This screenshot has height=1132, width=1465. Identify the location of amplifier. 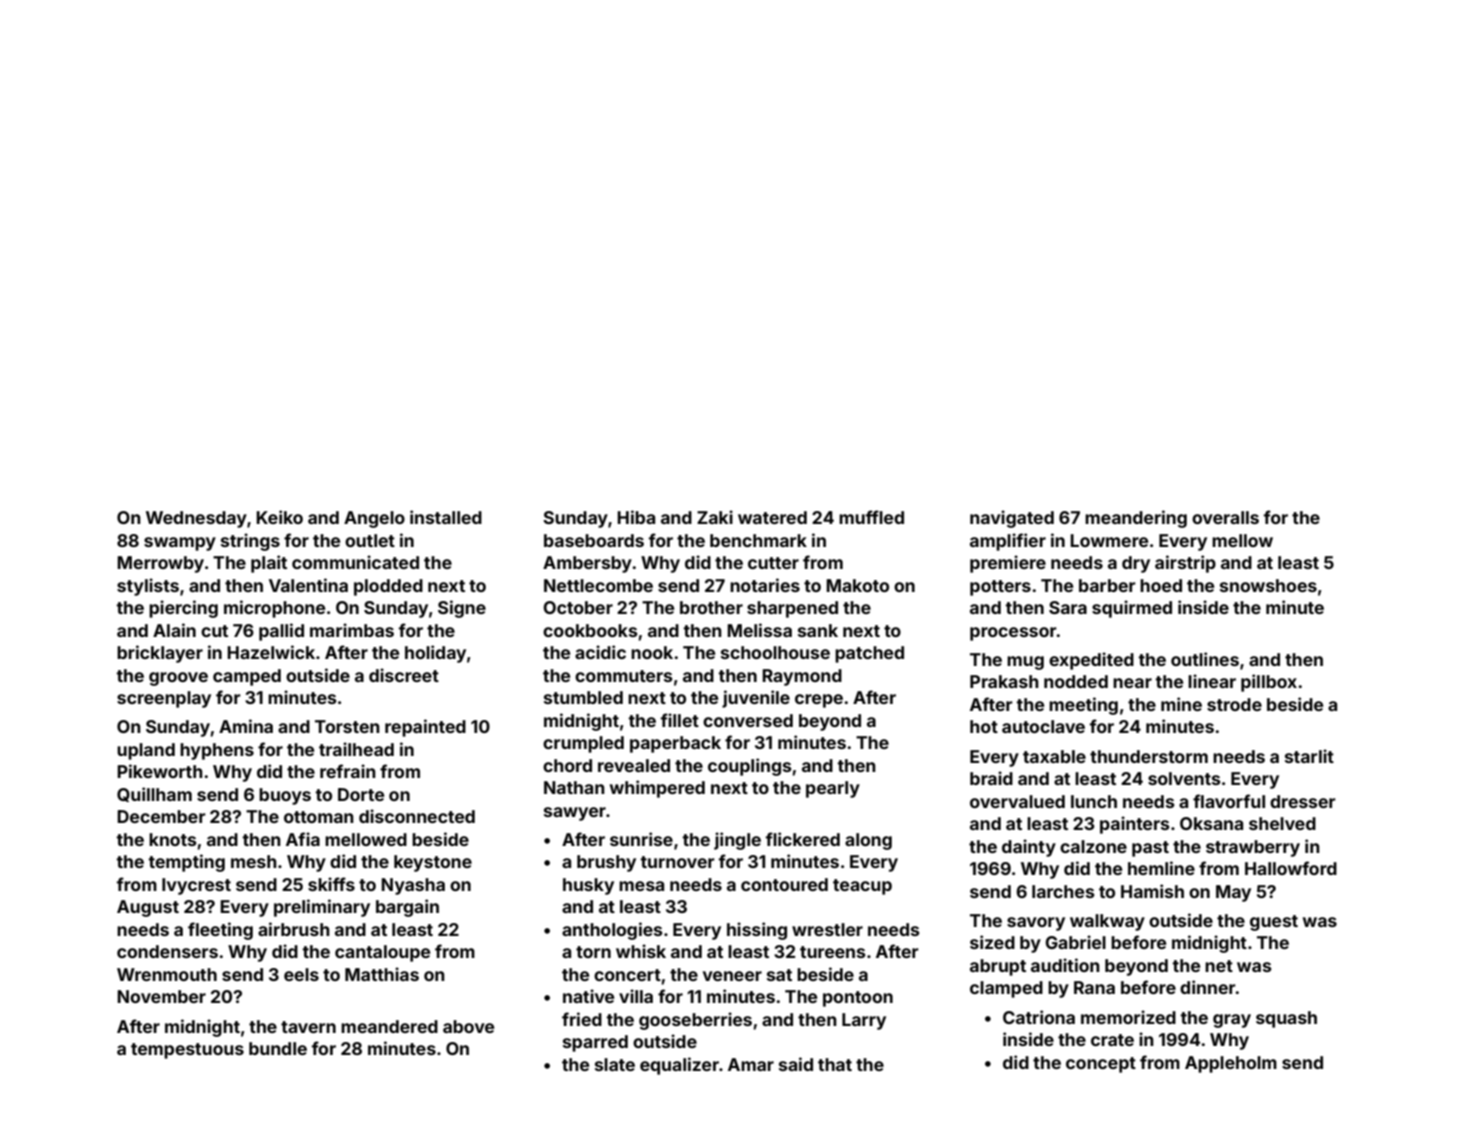
(1008, 542).
